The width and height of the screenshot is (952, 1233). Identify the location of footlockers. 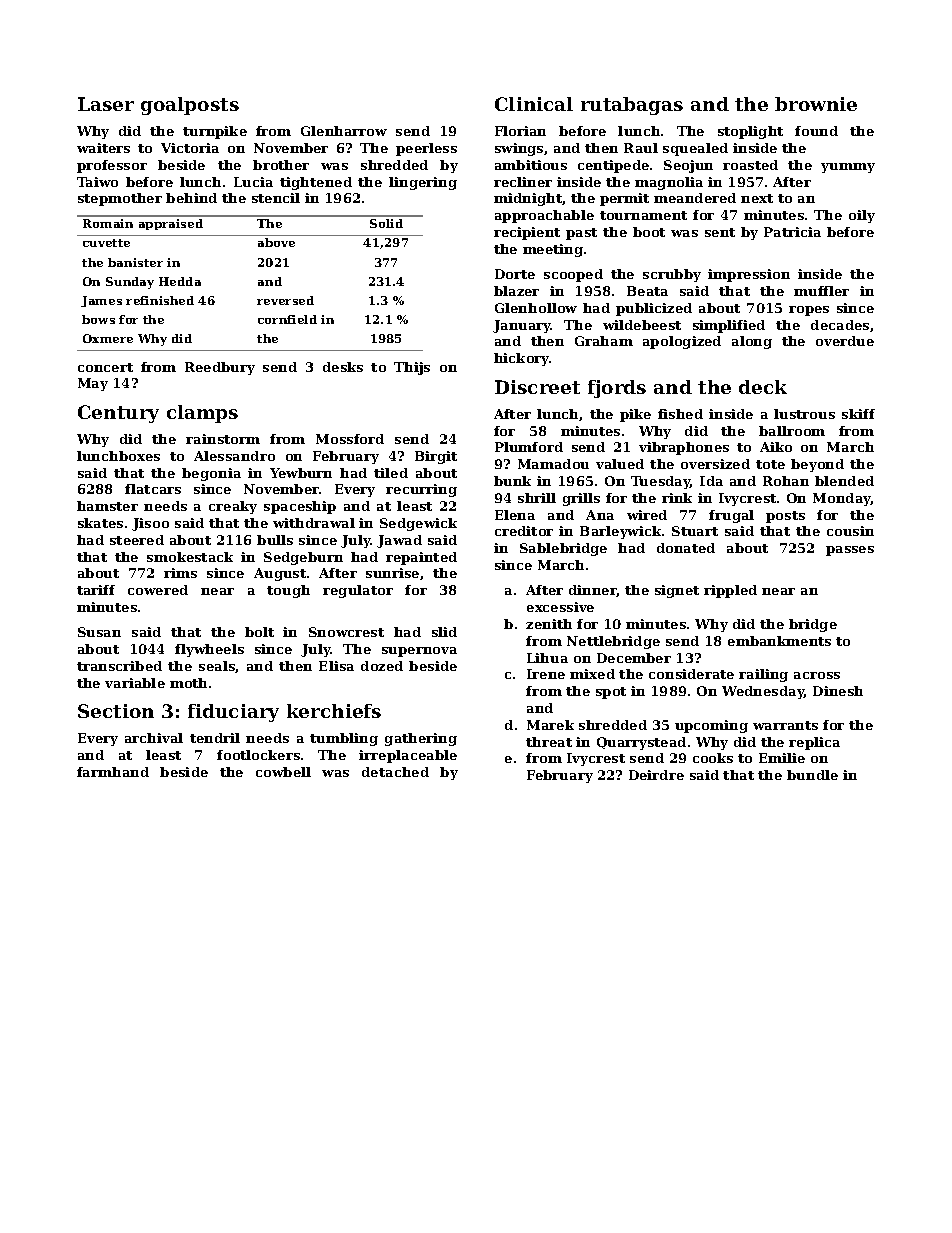
(258, 755).
